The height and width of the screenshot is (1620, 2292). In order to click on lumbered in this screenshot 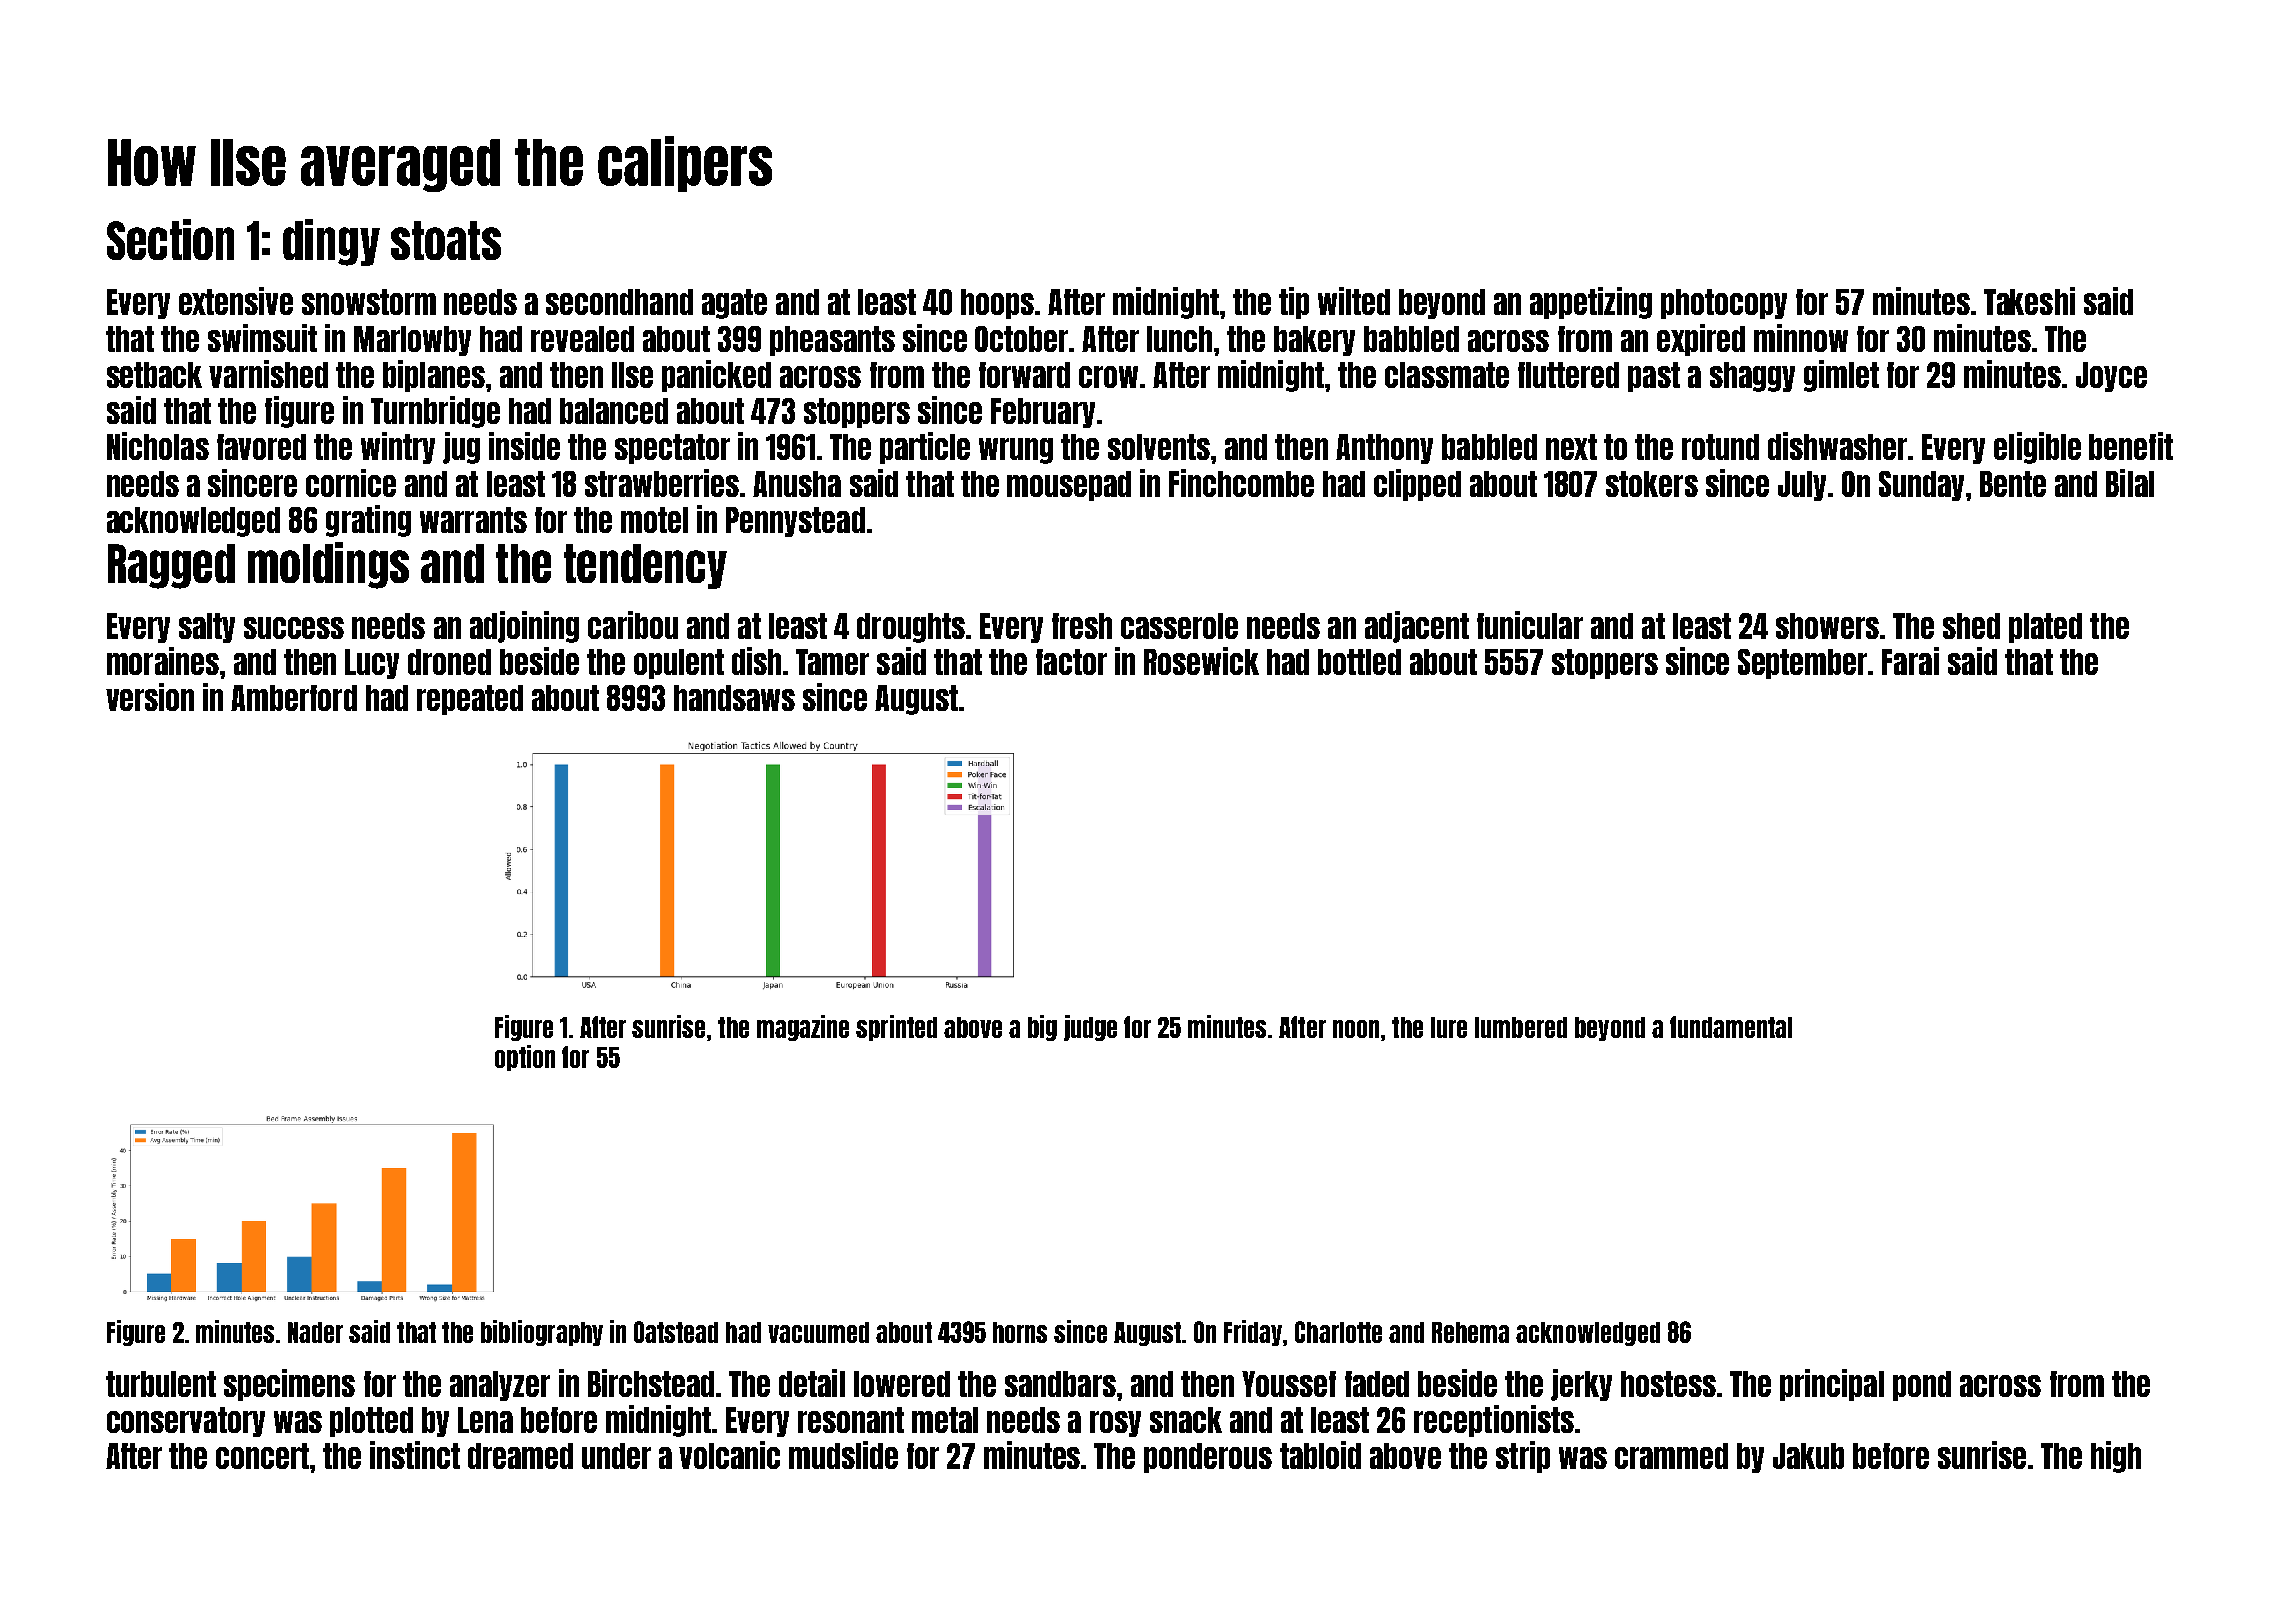, I will do `click(1521, 1027)`.
